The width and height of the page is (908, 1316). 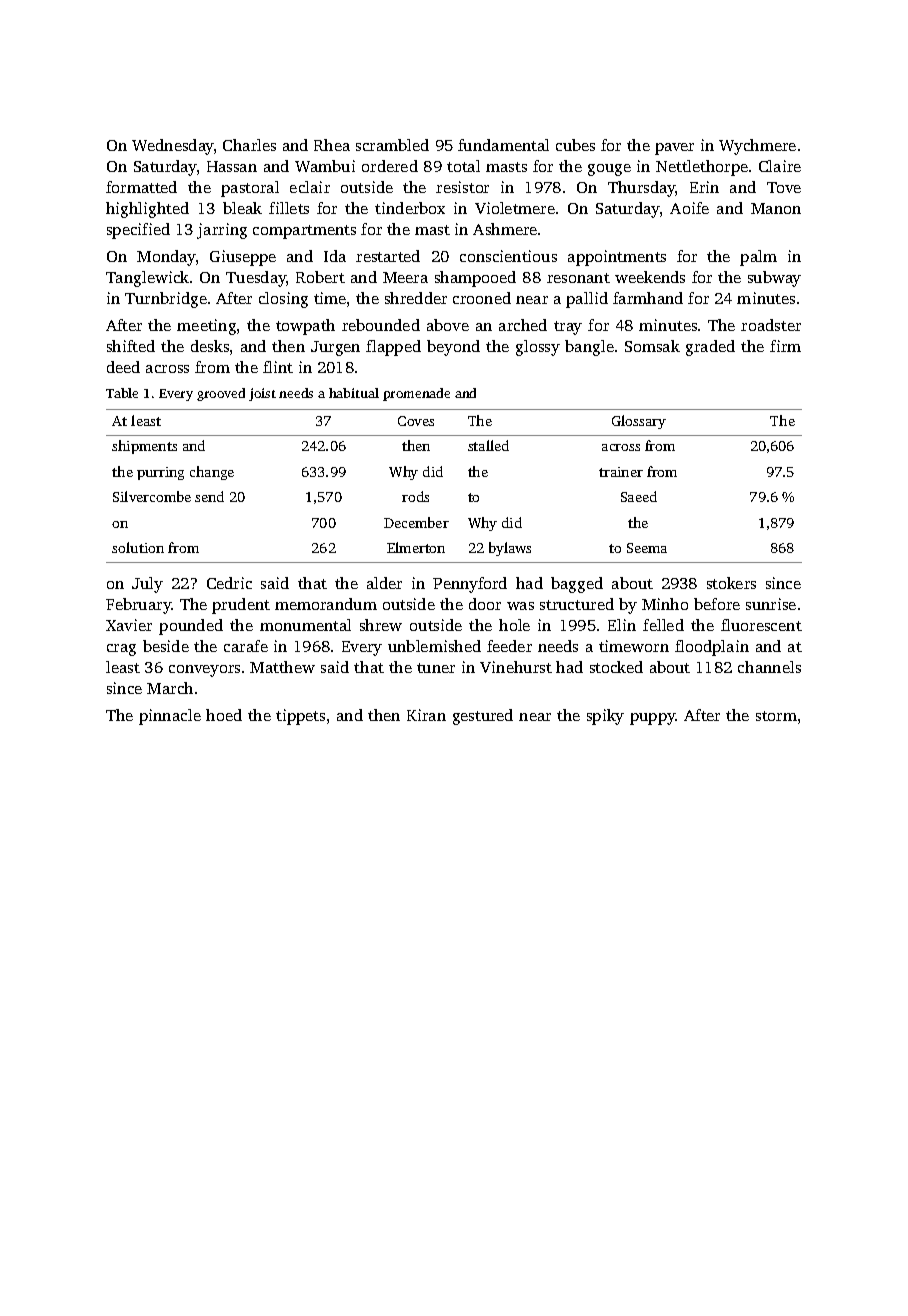 What do you see at coordinates (209, 496) in the page?
I see `send` at bounding box center [209, 496].
